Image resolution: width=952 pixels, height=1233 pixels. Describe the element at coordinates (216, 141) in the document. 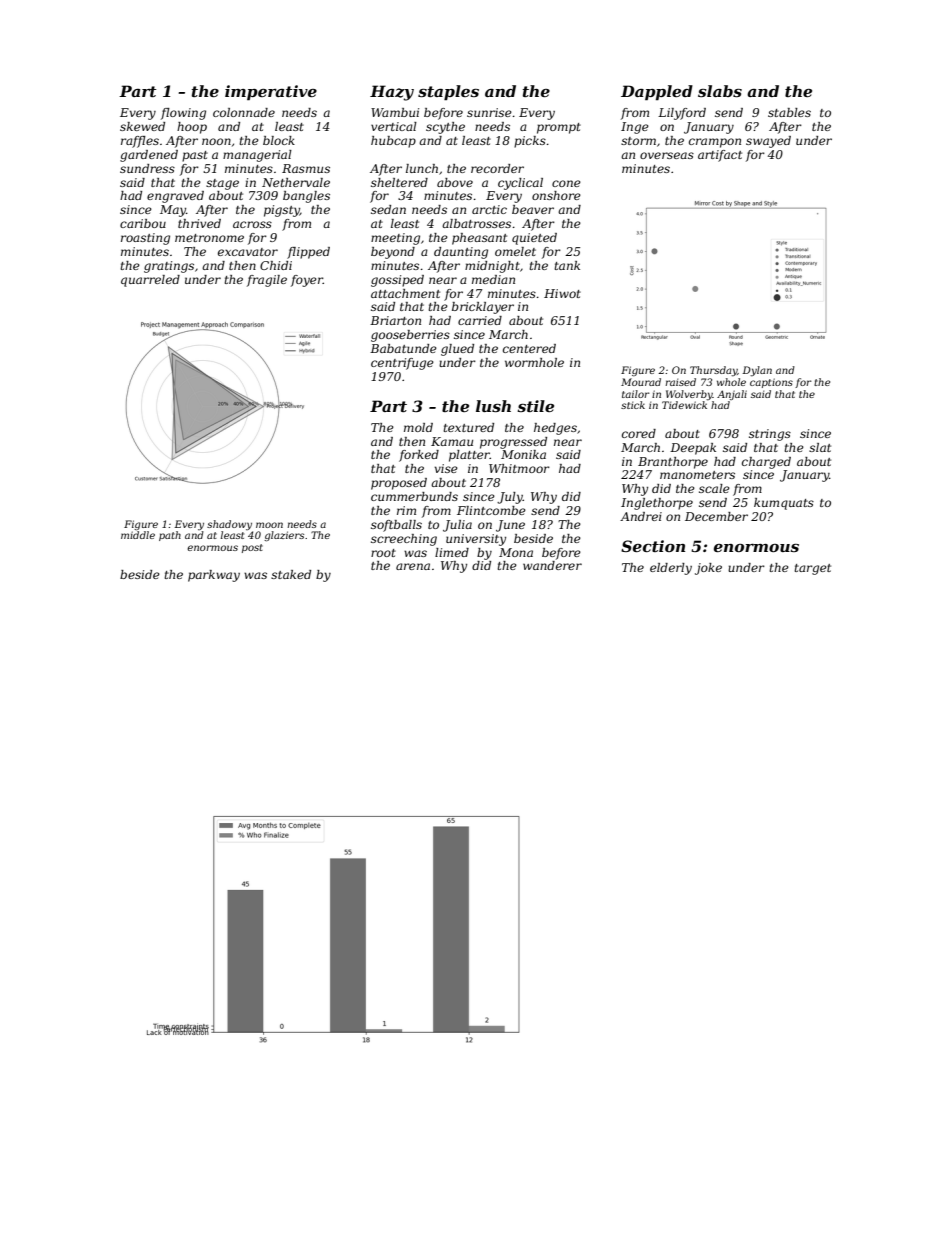

I see `noon` at that location.
